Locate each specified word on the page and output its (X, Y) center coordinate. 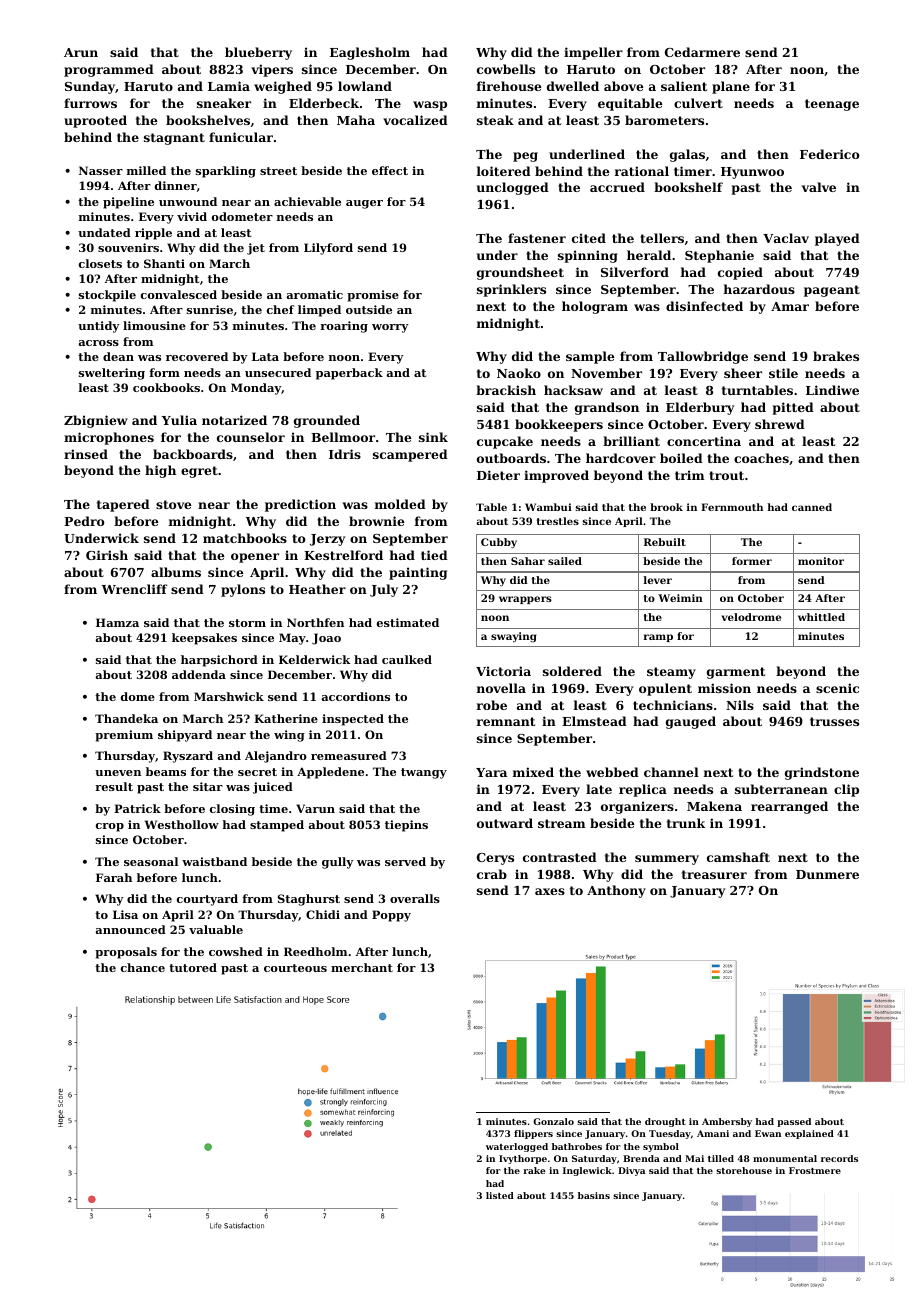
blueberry (258, 53)
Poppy (391, 916)
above (623, 86)
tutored (193, 967)
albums (176, 572)
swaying (513, 637)
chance (143, 967)
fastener (537, 238)
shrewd (780, 424)
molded (400, 504)
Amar (790, 306)
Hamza (117, 622)
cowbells (506, 69)
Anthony (616, 891)
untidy (99, 327)
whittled (821, 617)
